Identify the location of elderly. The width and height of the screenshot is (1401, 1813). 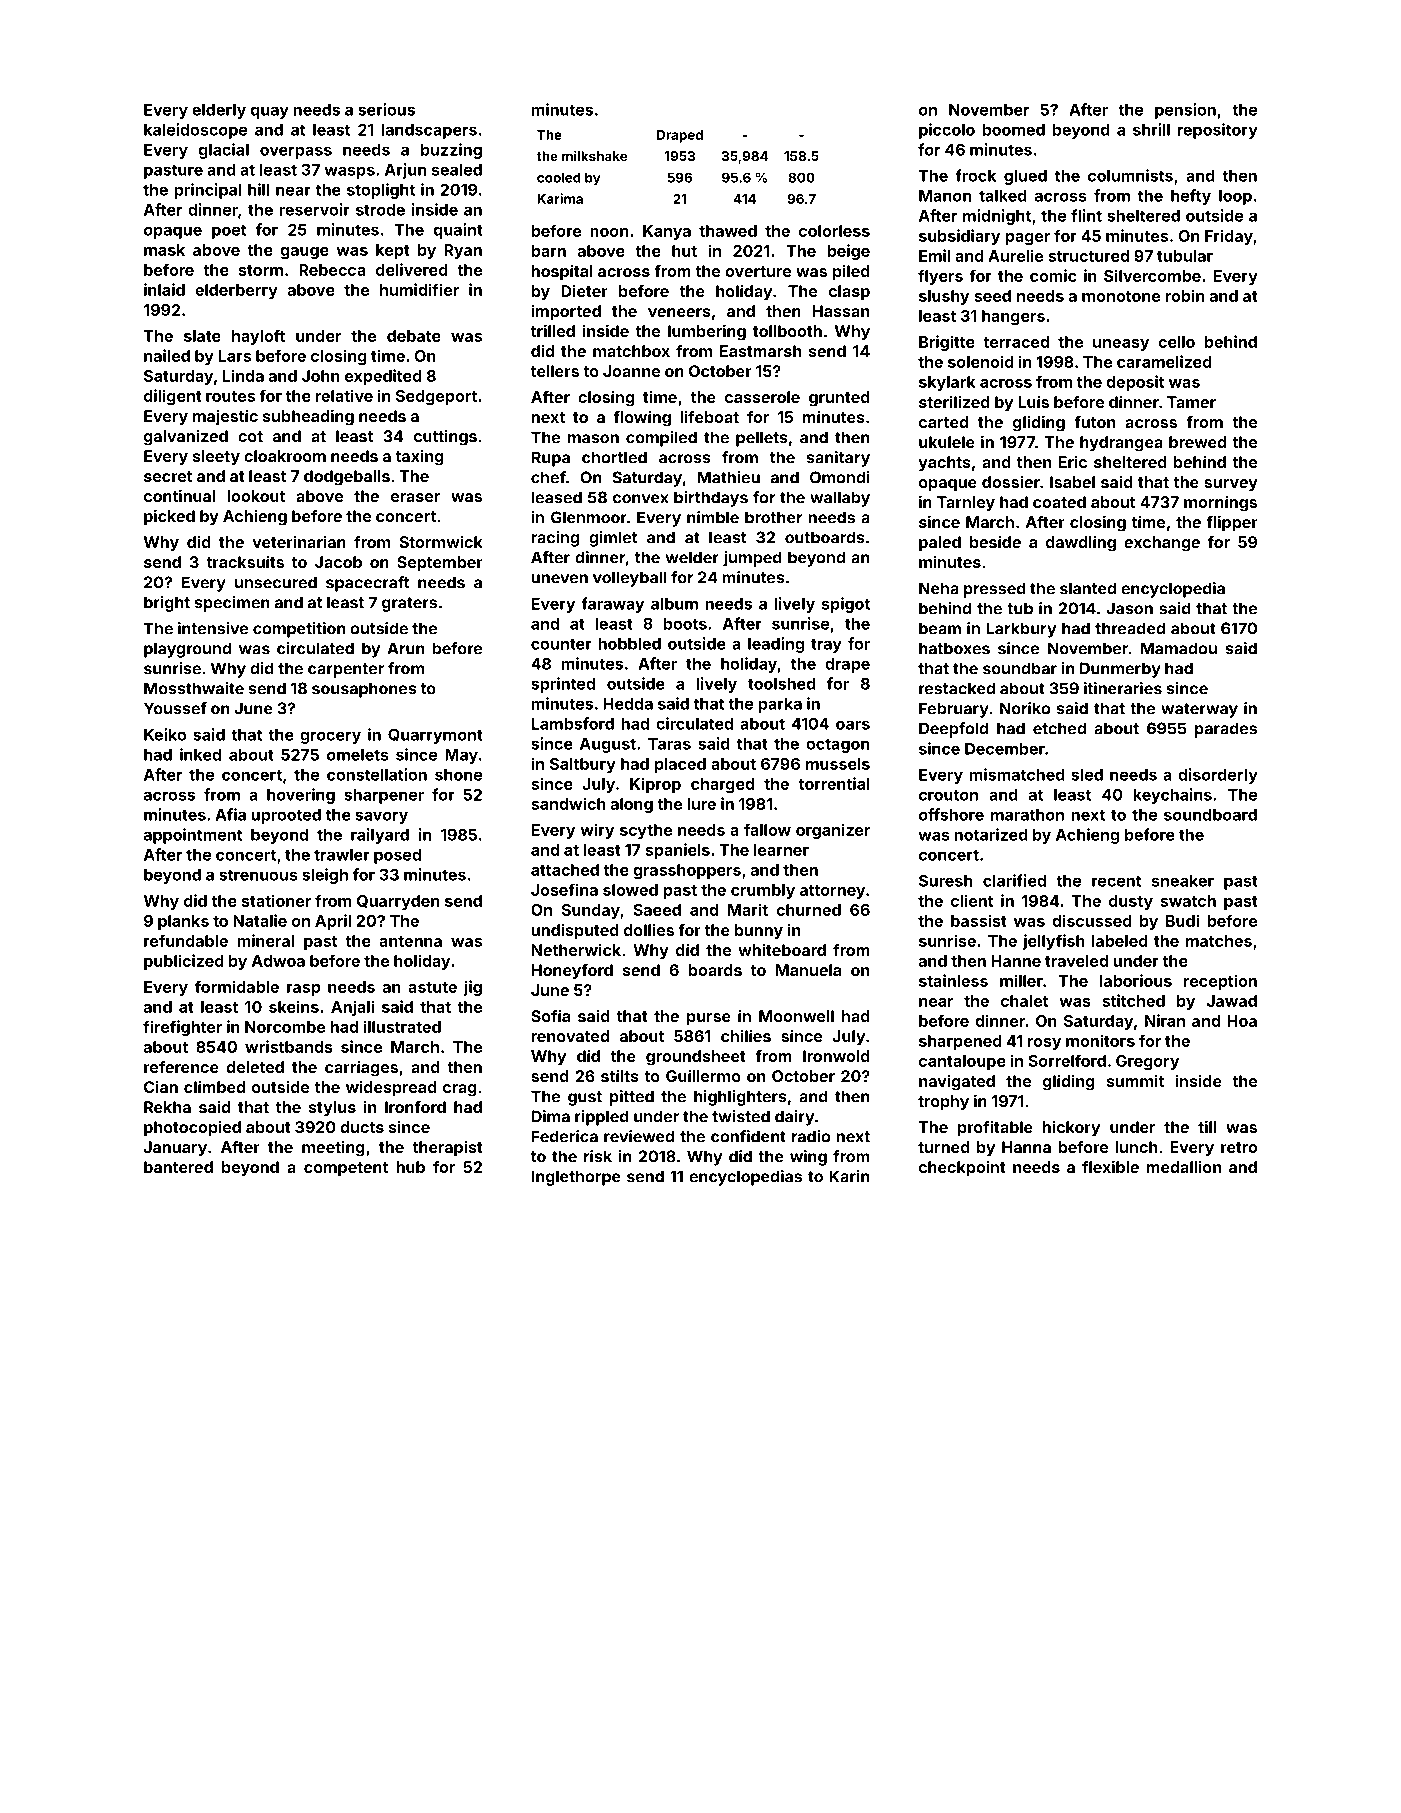
(219, 111).
